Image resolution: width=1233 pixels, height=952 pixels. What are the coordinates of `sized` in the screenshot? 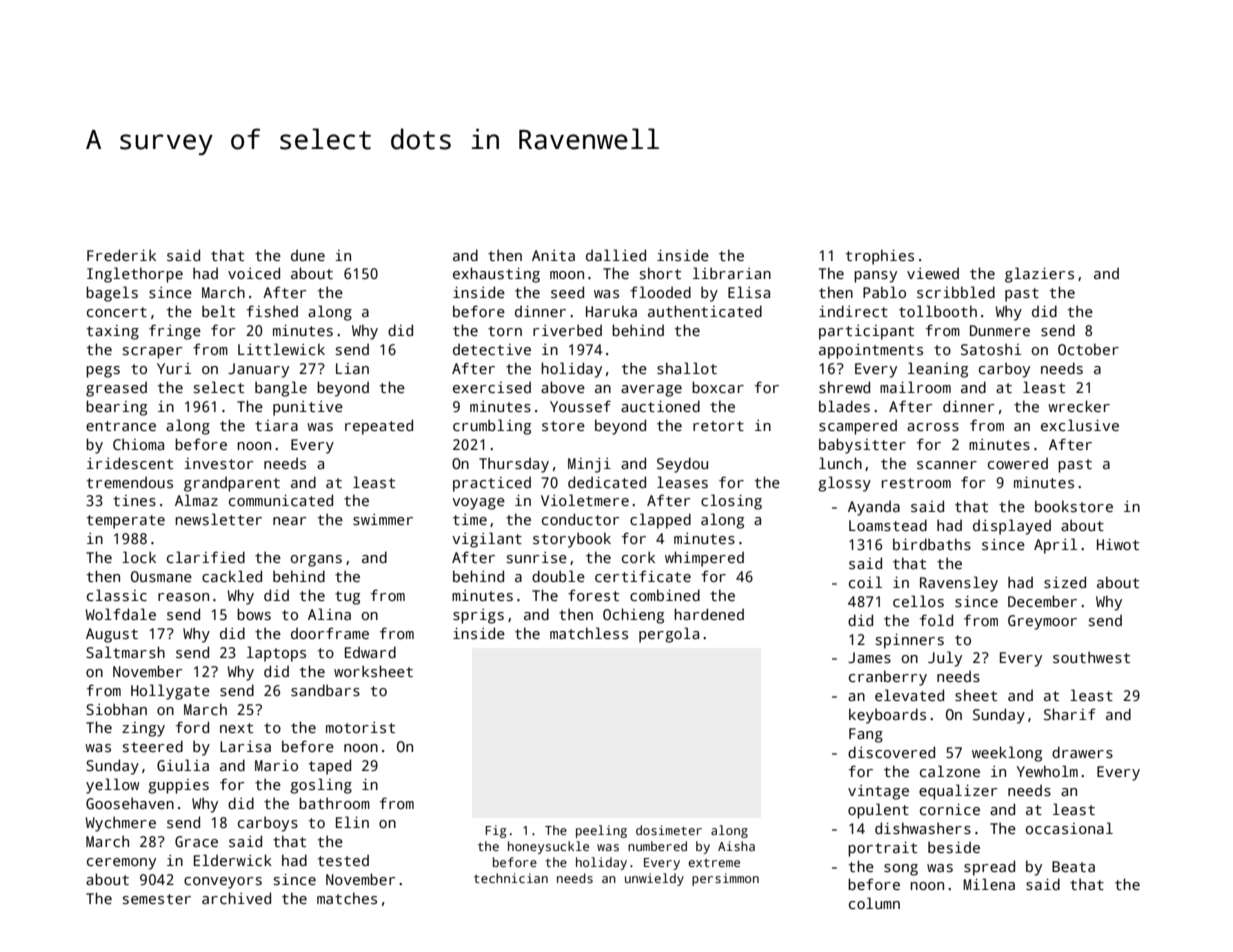 It's located at (1065, 582).
